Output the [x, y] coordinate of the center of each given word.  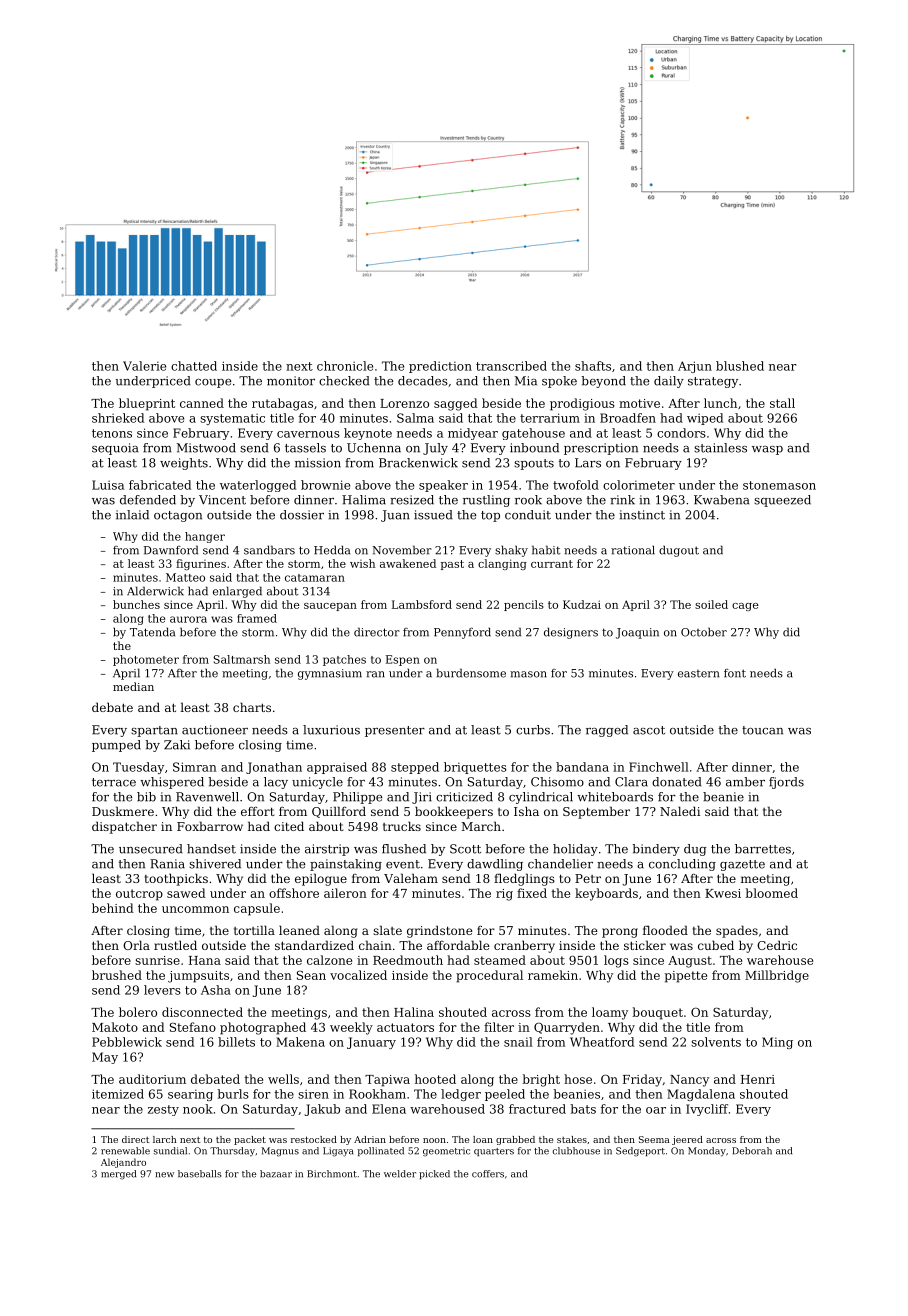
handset [211, 849]
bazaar [276, 1174]
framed [257, 618]
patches [344, 660]
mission [318, 463]
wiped [705, 419]
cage [745, 607]
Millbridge [777, 976]
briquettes [475, 768]
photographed [263, 1028]
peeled [505, 1095]
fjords [786, 783]
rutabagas [282, 404]
